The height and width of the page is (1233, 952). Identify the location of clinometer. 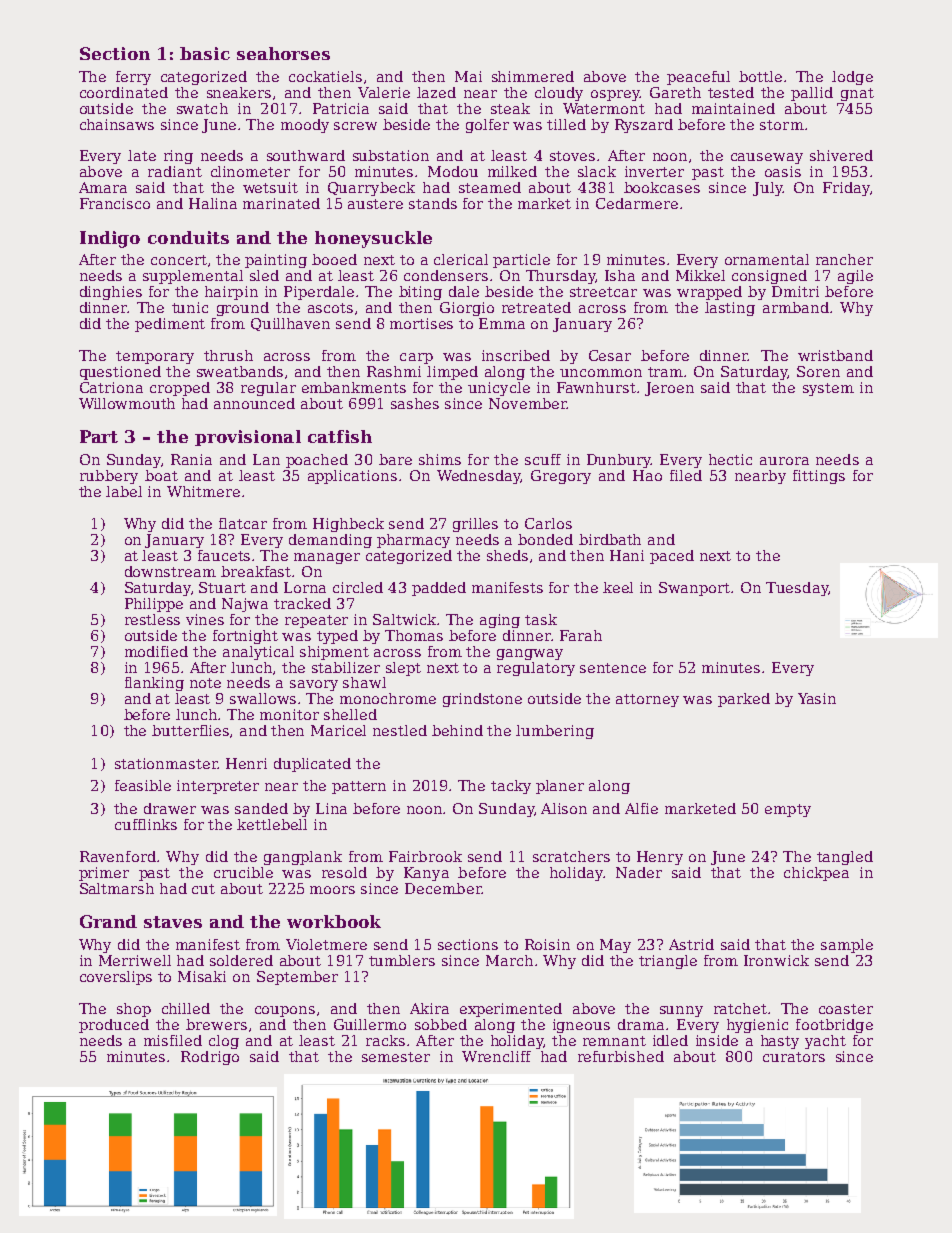
(250, 171).
